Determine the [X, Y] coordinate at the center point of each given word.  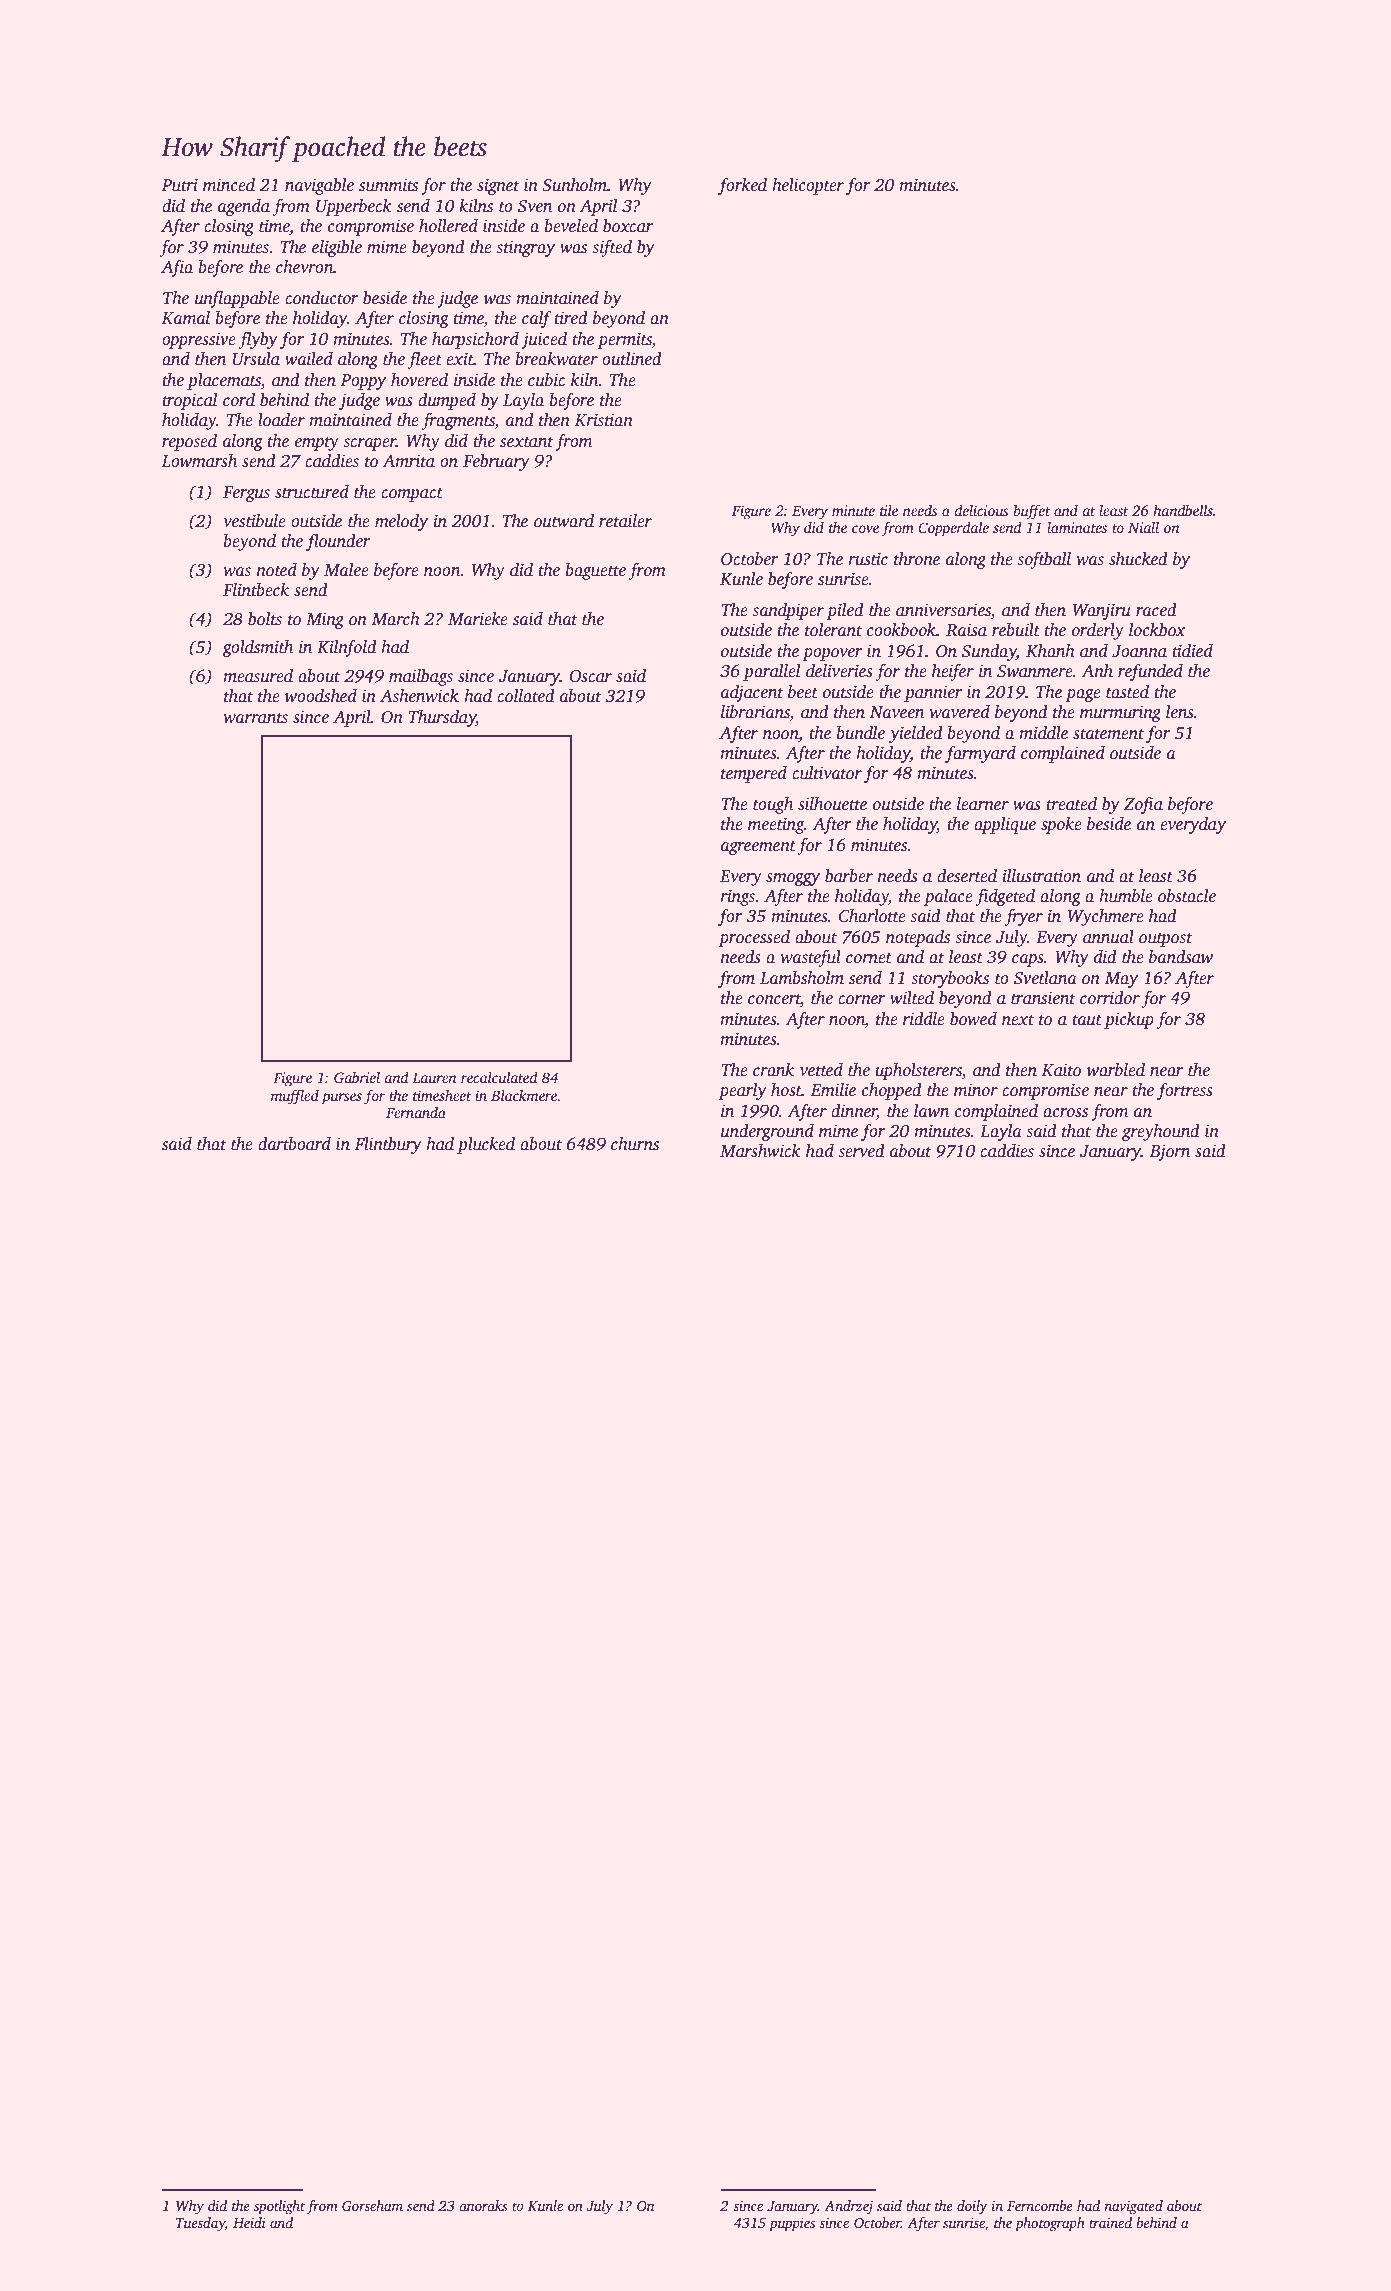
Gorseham [372, 2205]
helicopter [808, 186]
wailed [309, 359]
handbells [1183, 510]
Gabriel [357, 1077]
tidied [1192, 651]
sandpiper [788, 611]
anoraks [483, 2205]
